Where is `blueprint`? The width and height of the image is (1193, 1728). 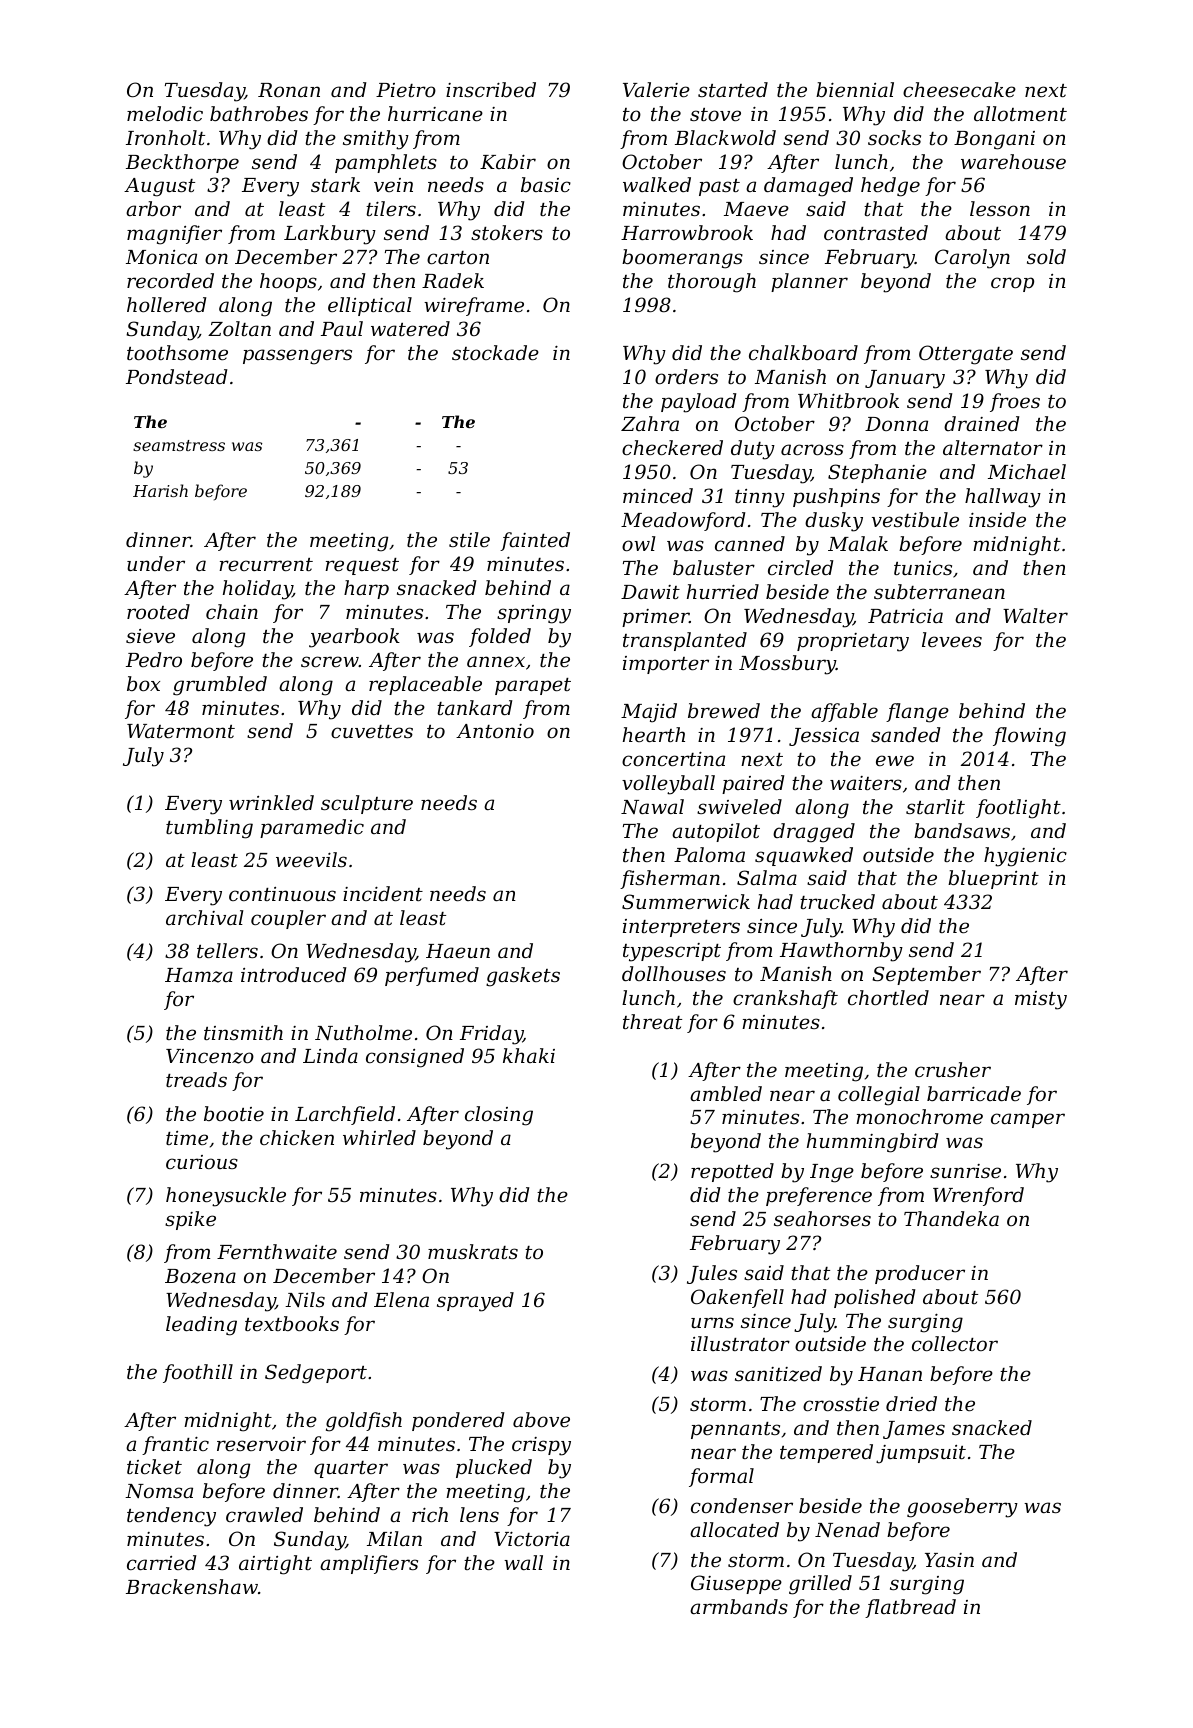 blueprint is located at coordinates (993, 879).
